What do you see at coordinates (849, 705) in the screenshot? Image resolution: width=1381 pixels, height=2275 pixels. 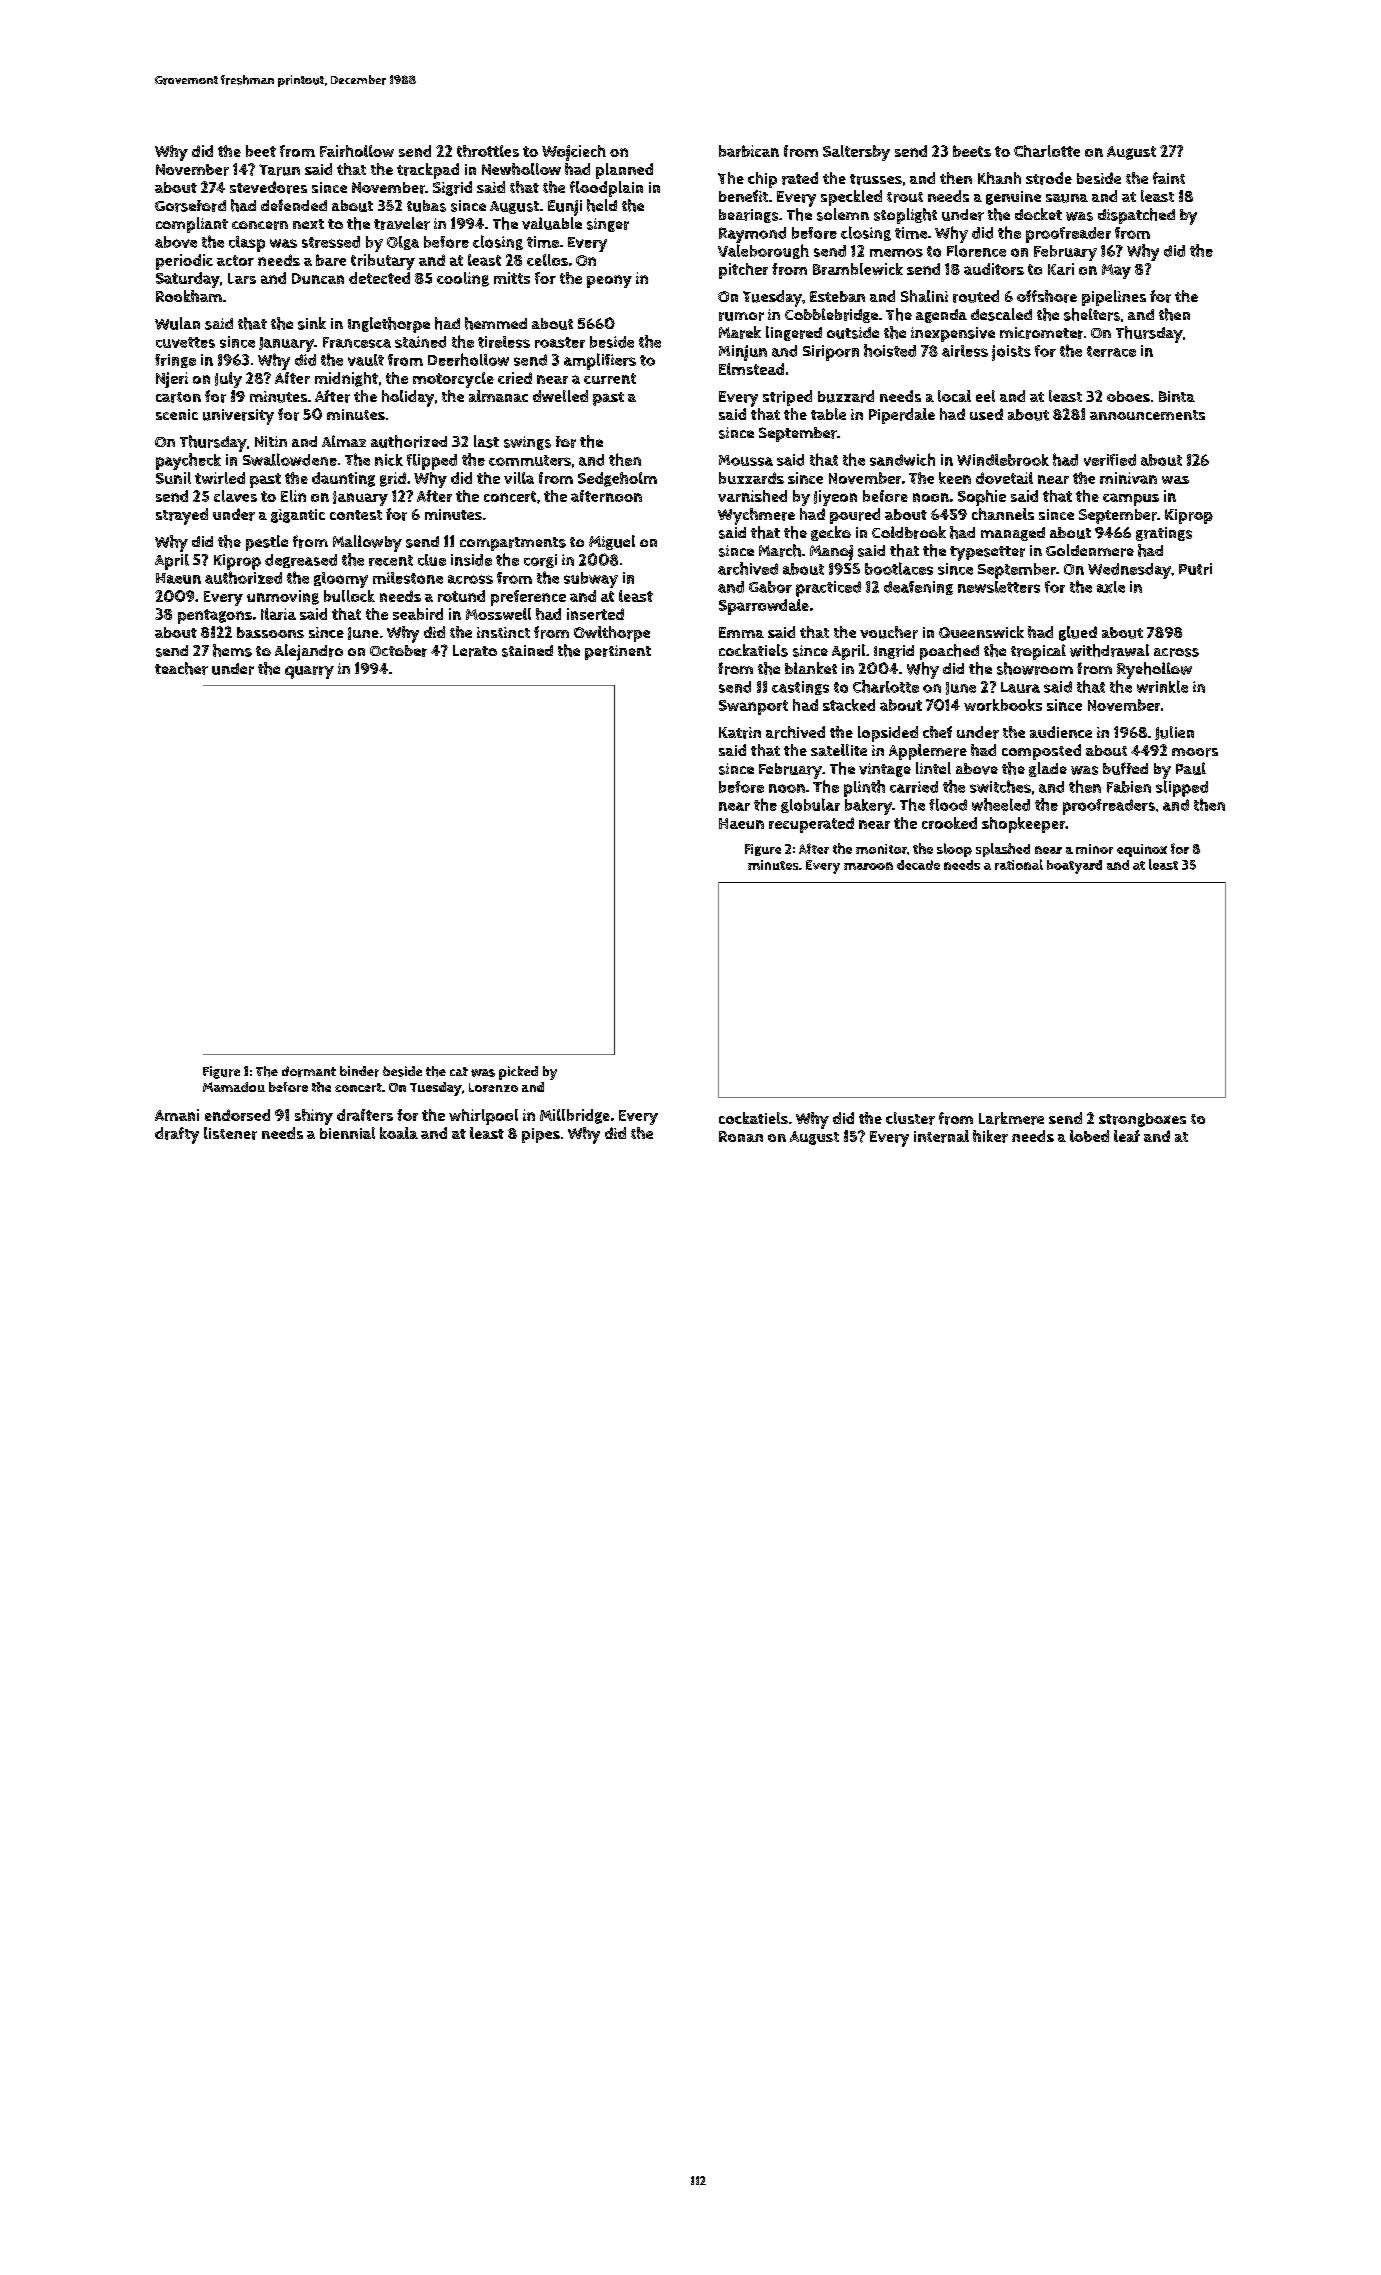 I see `stacked` at bounding box center [849, 705].
